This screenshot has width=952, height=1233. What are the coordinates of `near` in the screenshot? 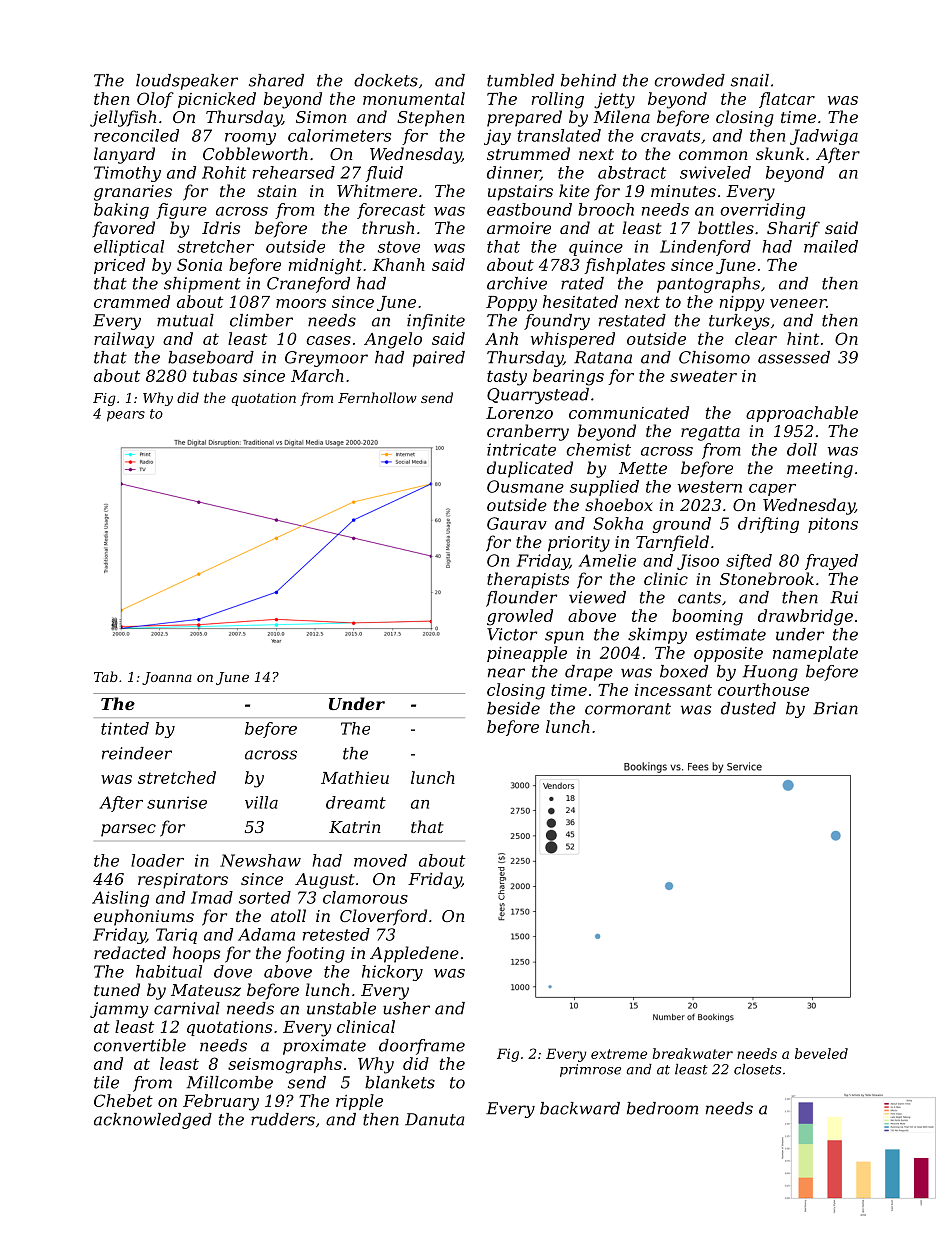 It's located at (506, 673).
